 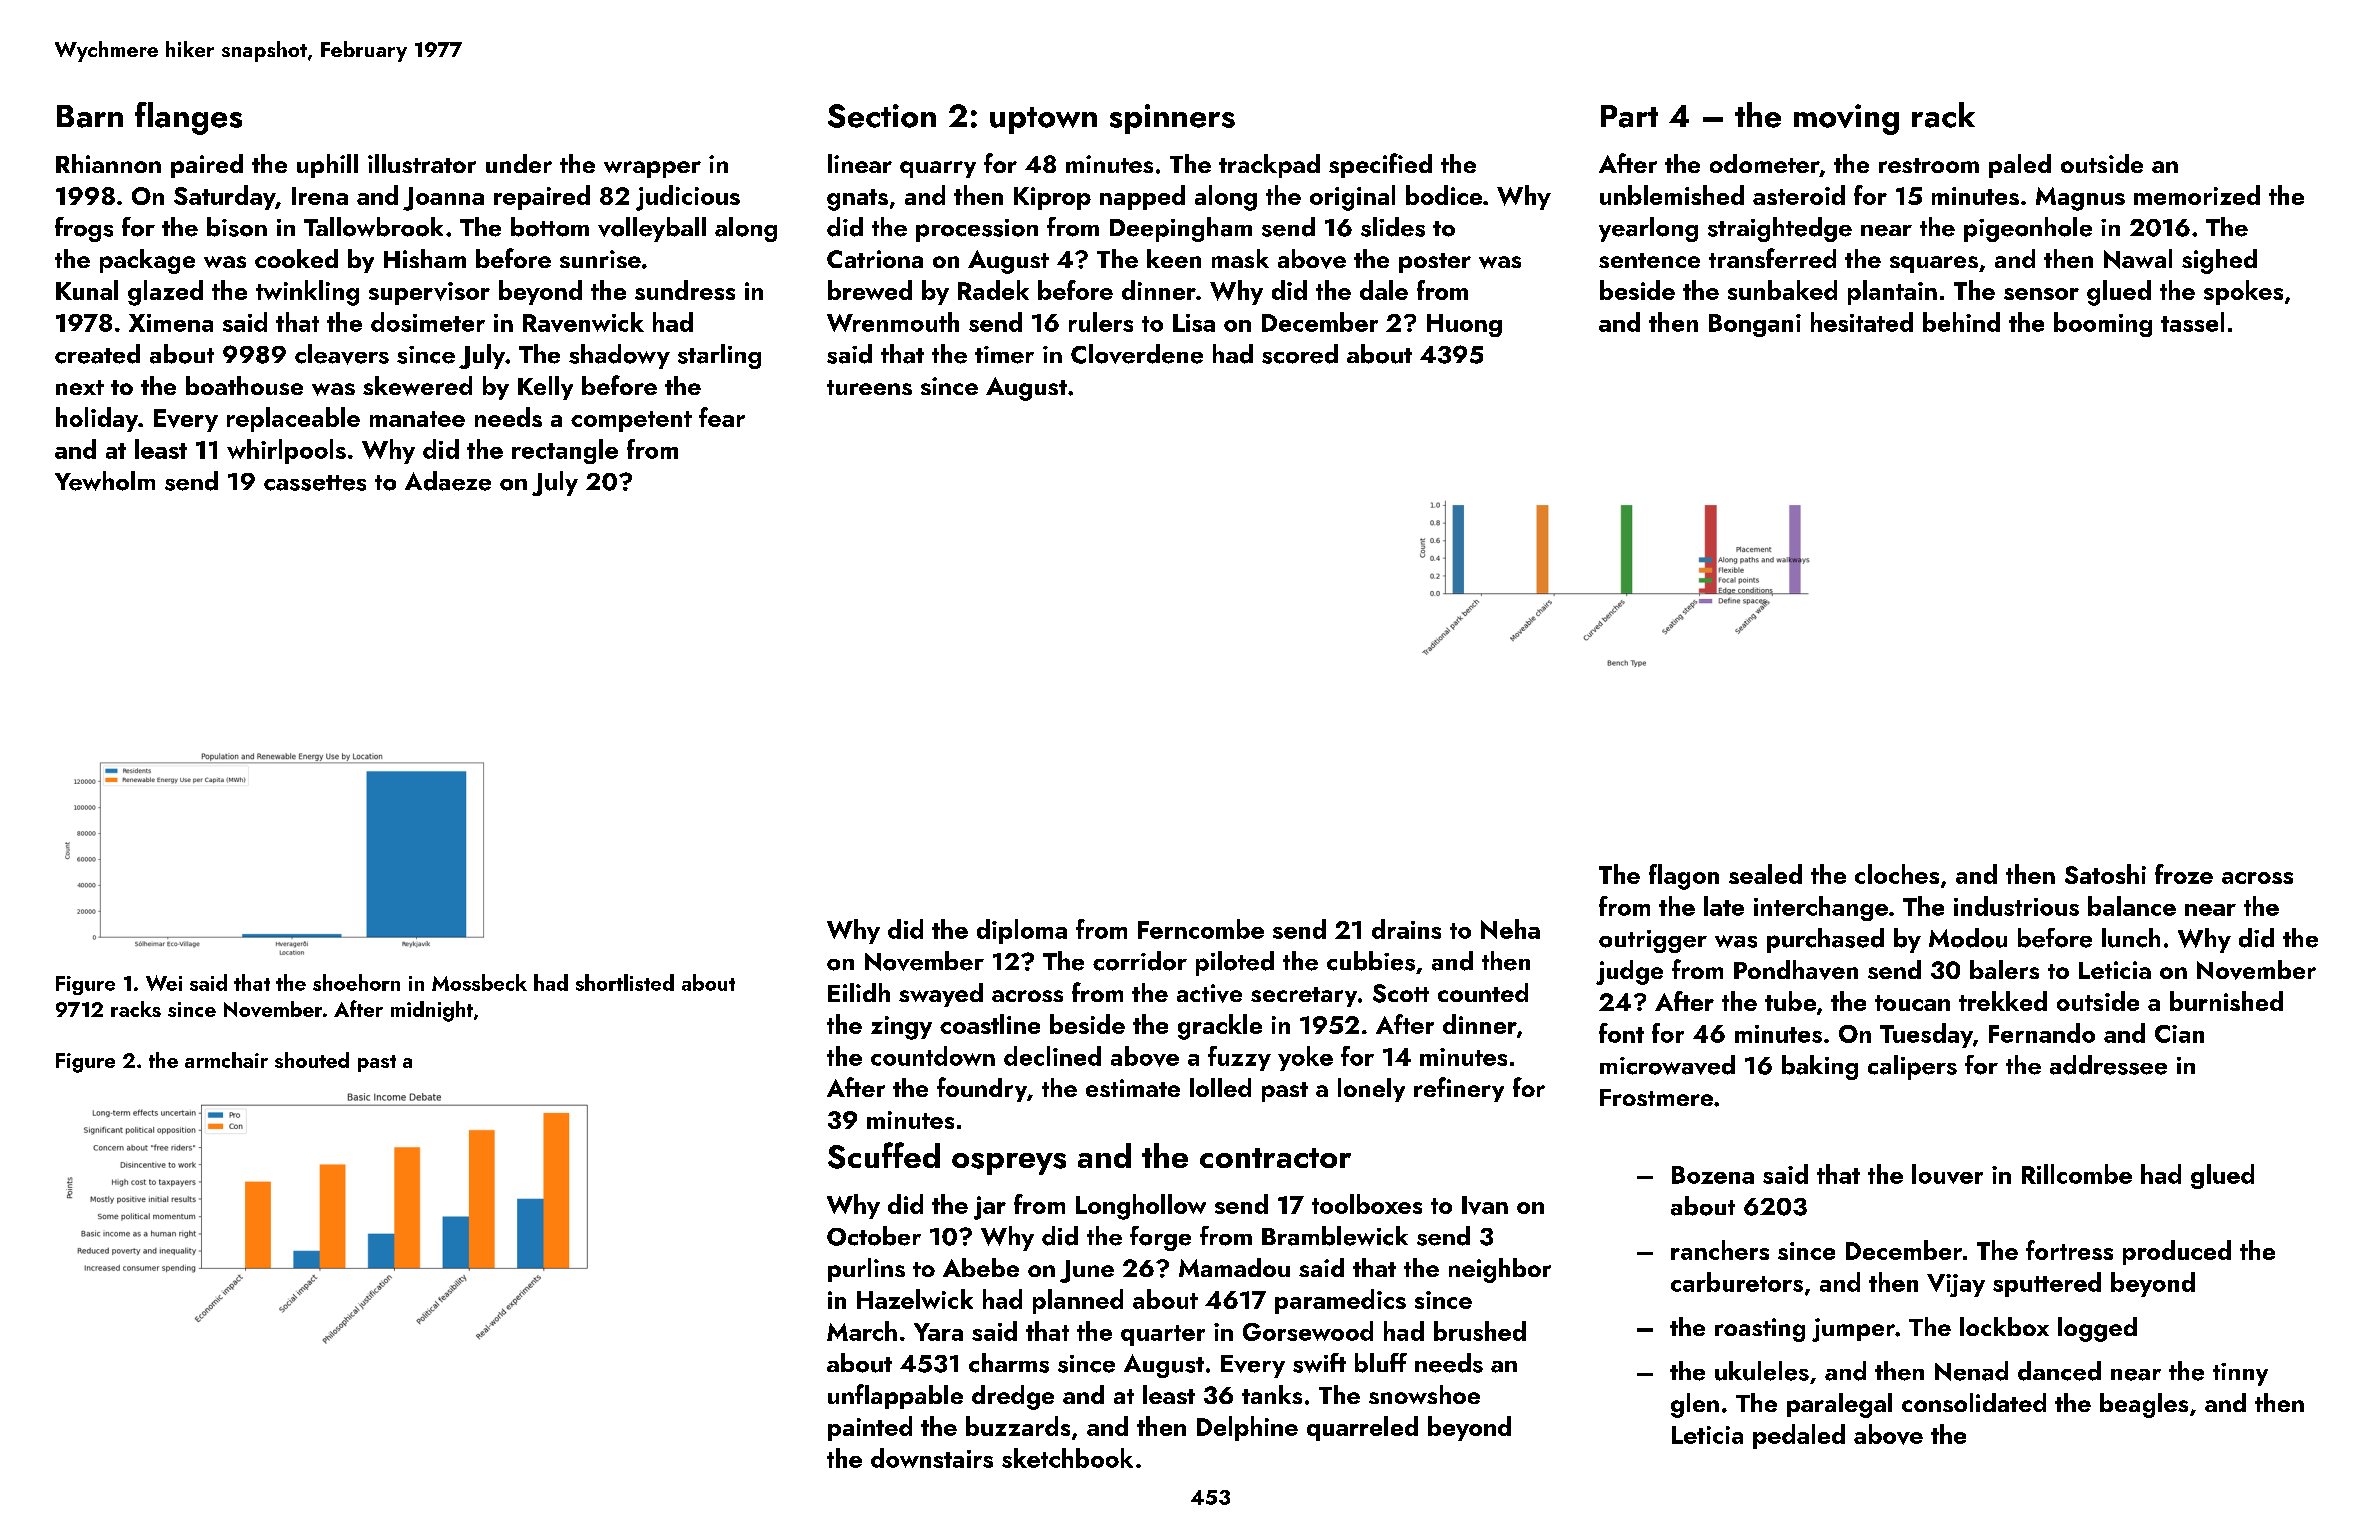 I want to click on Bongani, so click(x=1755, y=325).
